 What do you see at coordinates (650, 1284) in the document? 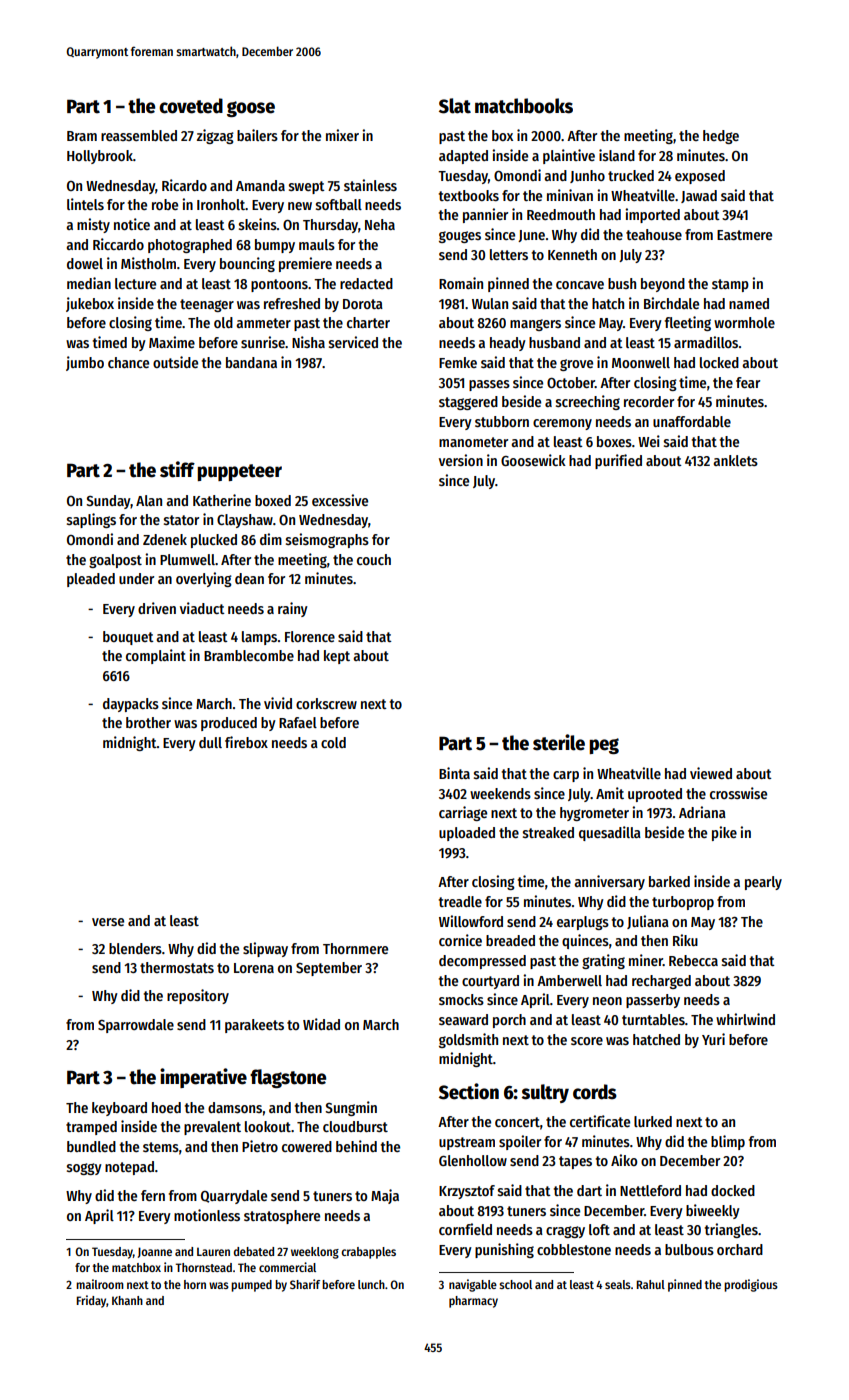
I see `Rahul` at bounding box center [650, 1284].
